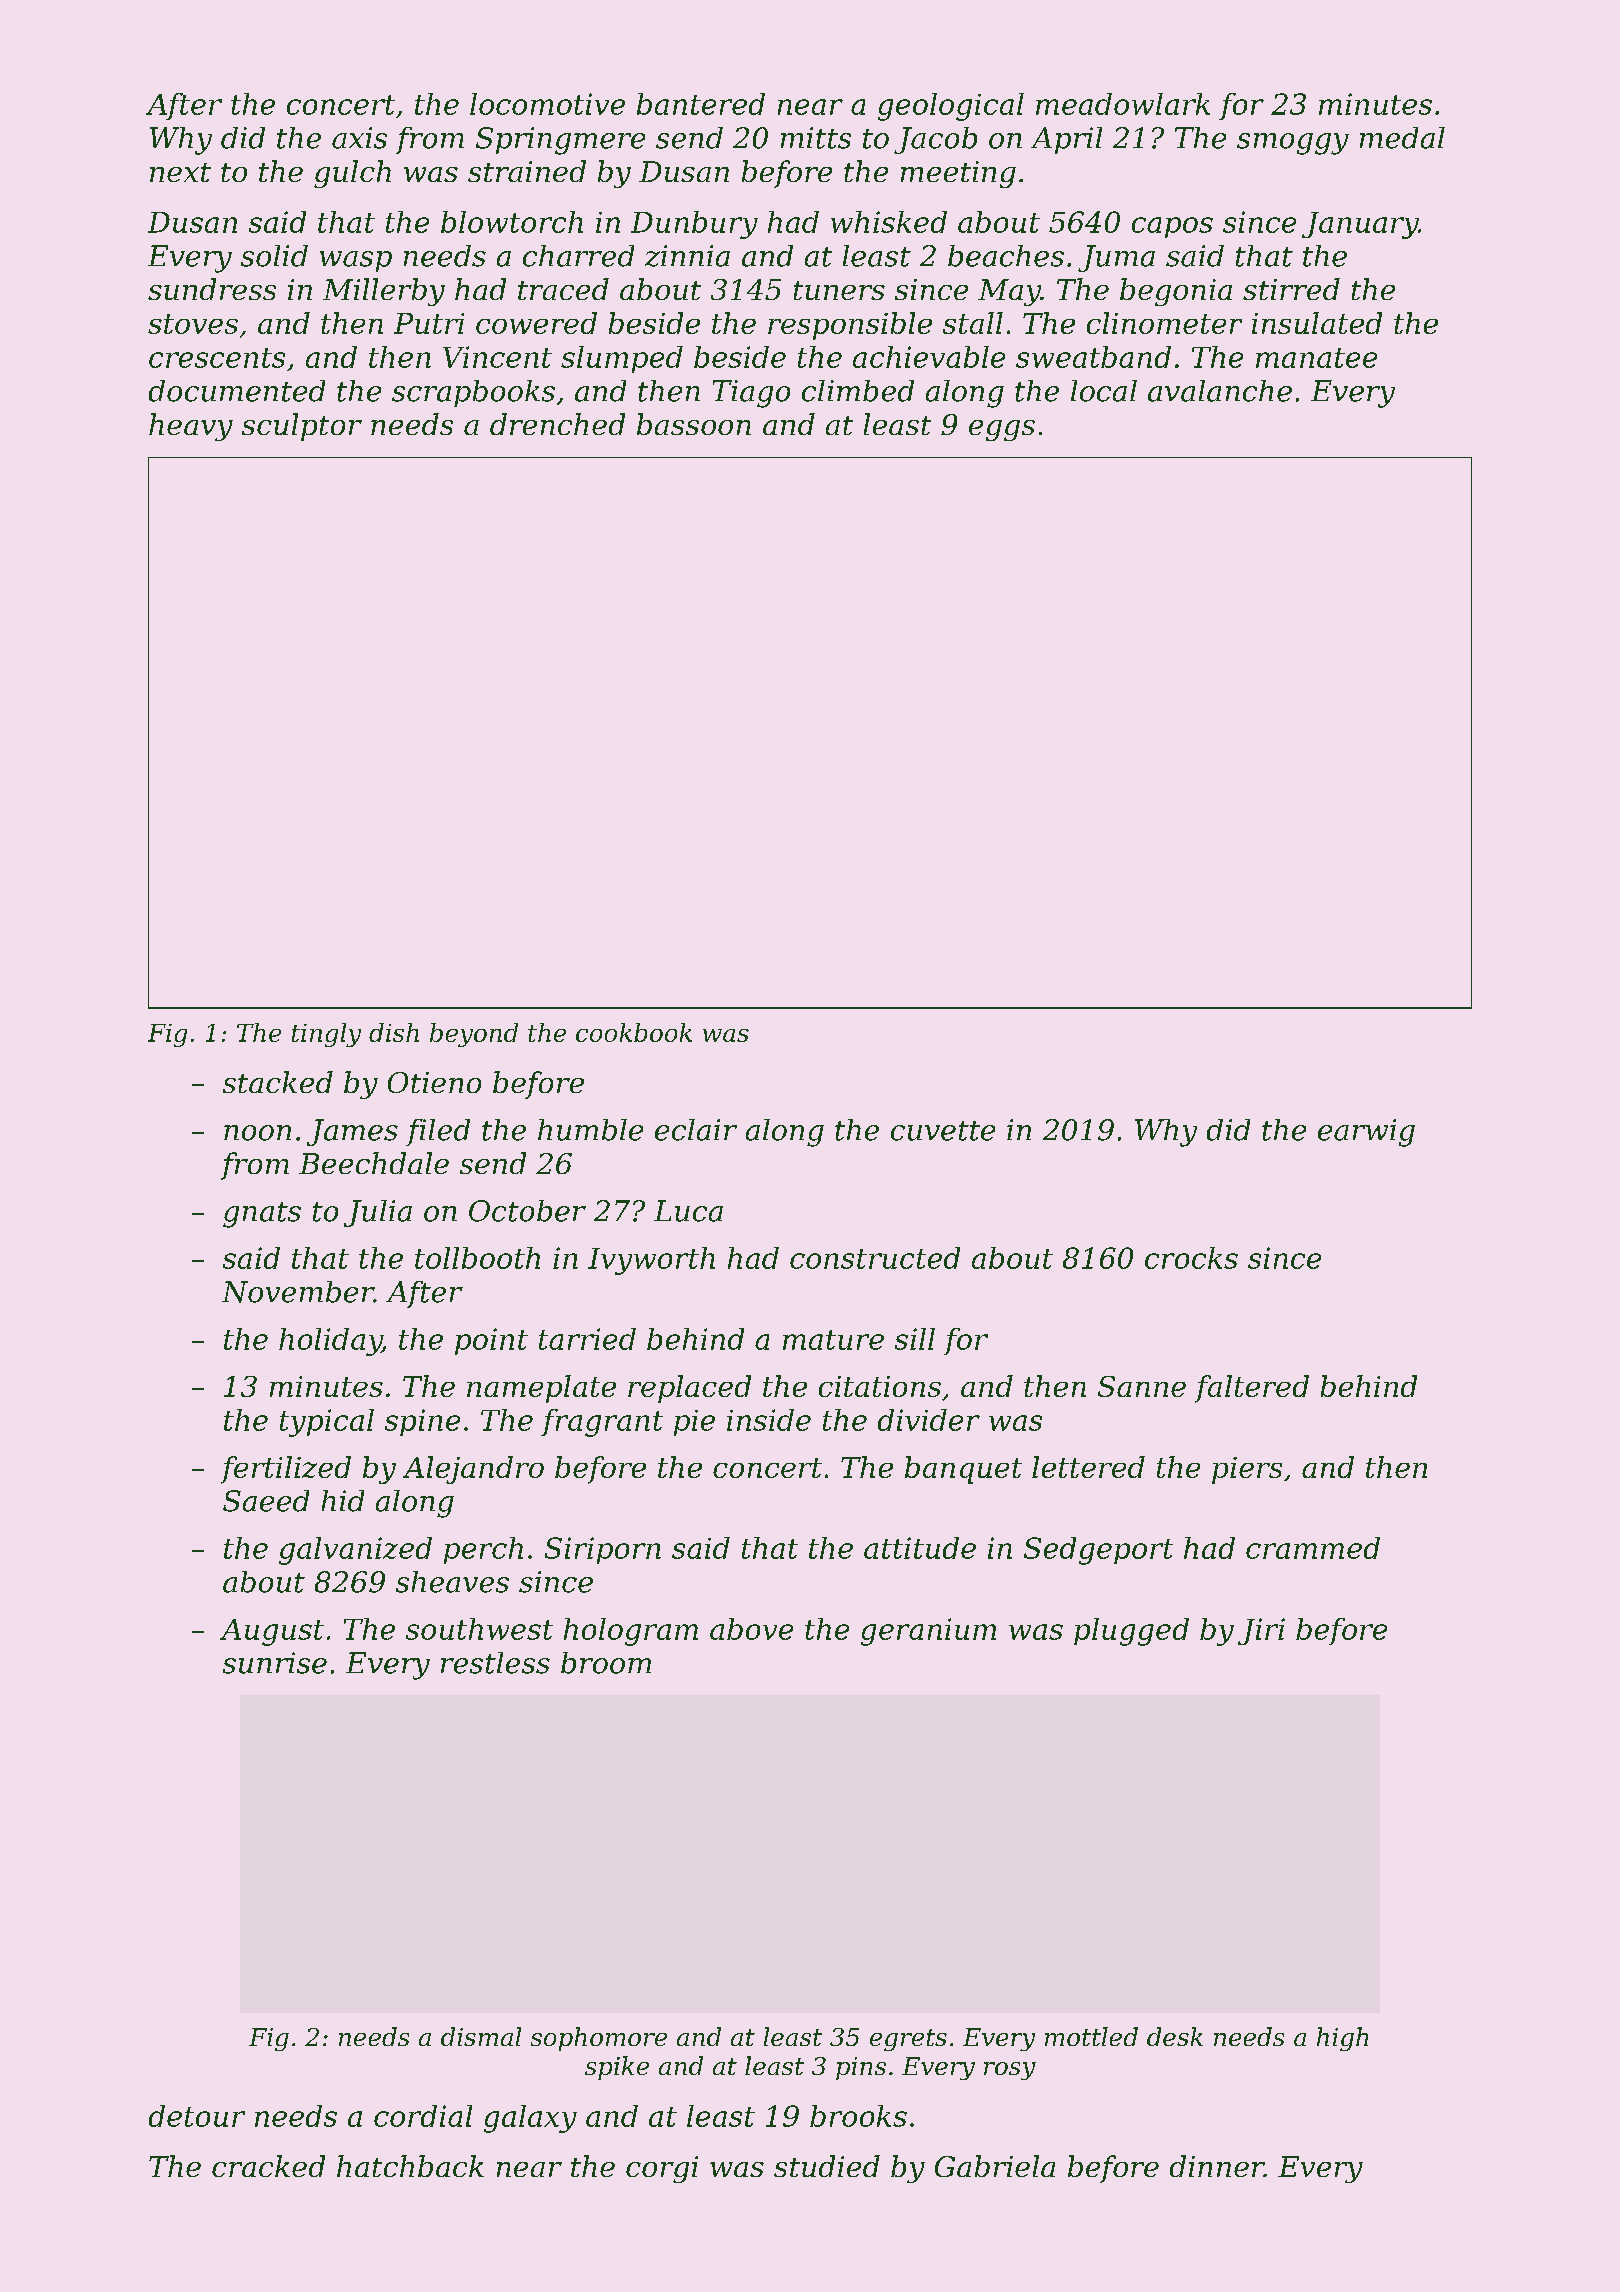  Describe the element at coordinates (875, 1258) in the image. I see `constructed` at that location.
